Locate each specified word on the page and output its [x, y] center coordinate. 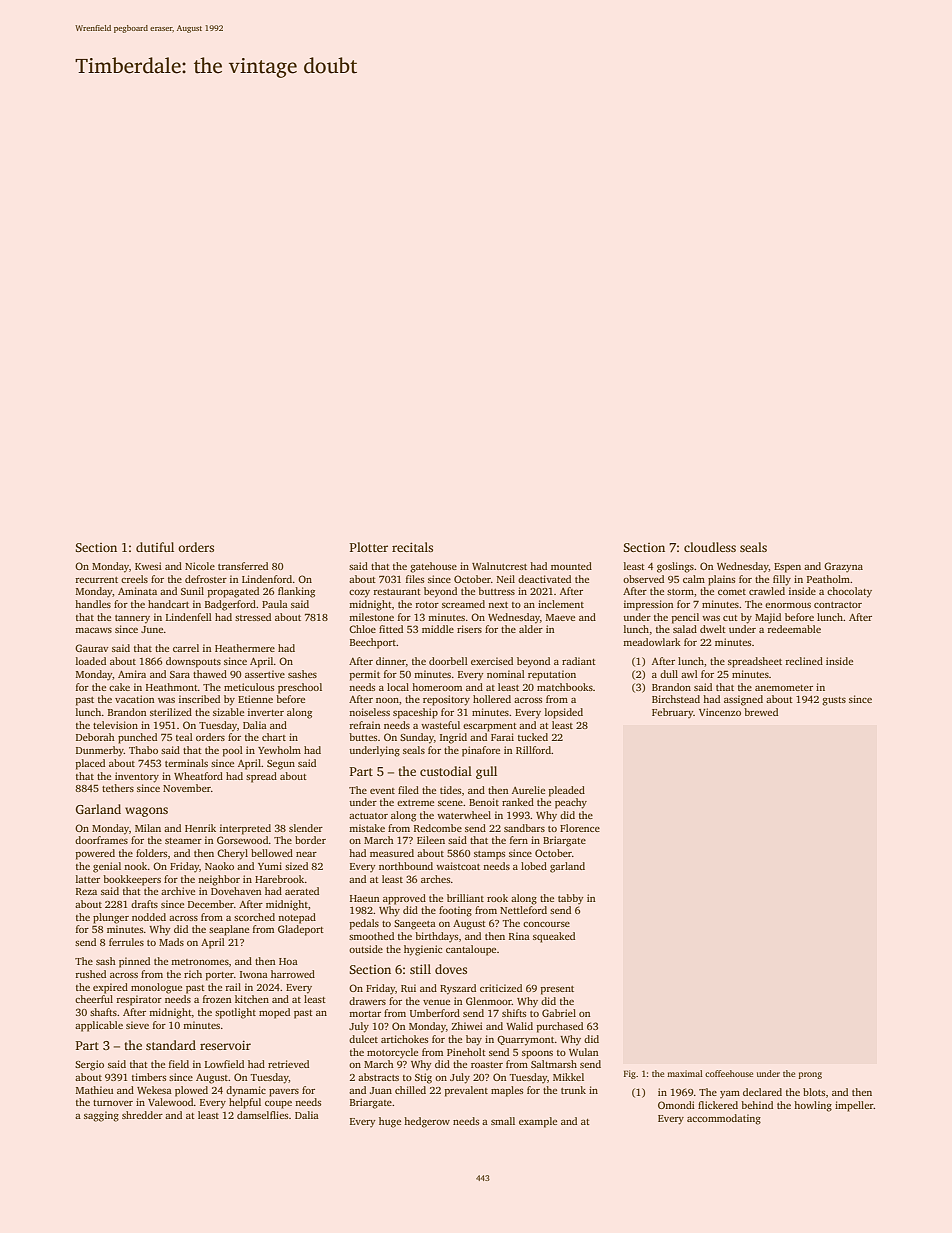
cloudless [710, 547]
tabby [570, 899]
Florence [580, 828]
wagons [146, 812]
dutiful [155, 547]
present [557, 990]
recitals [412, 547]
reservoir [225, 1045]
